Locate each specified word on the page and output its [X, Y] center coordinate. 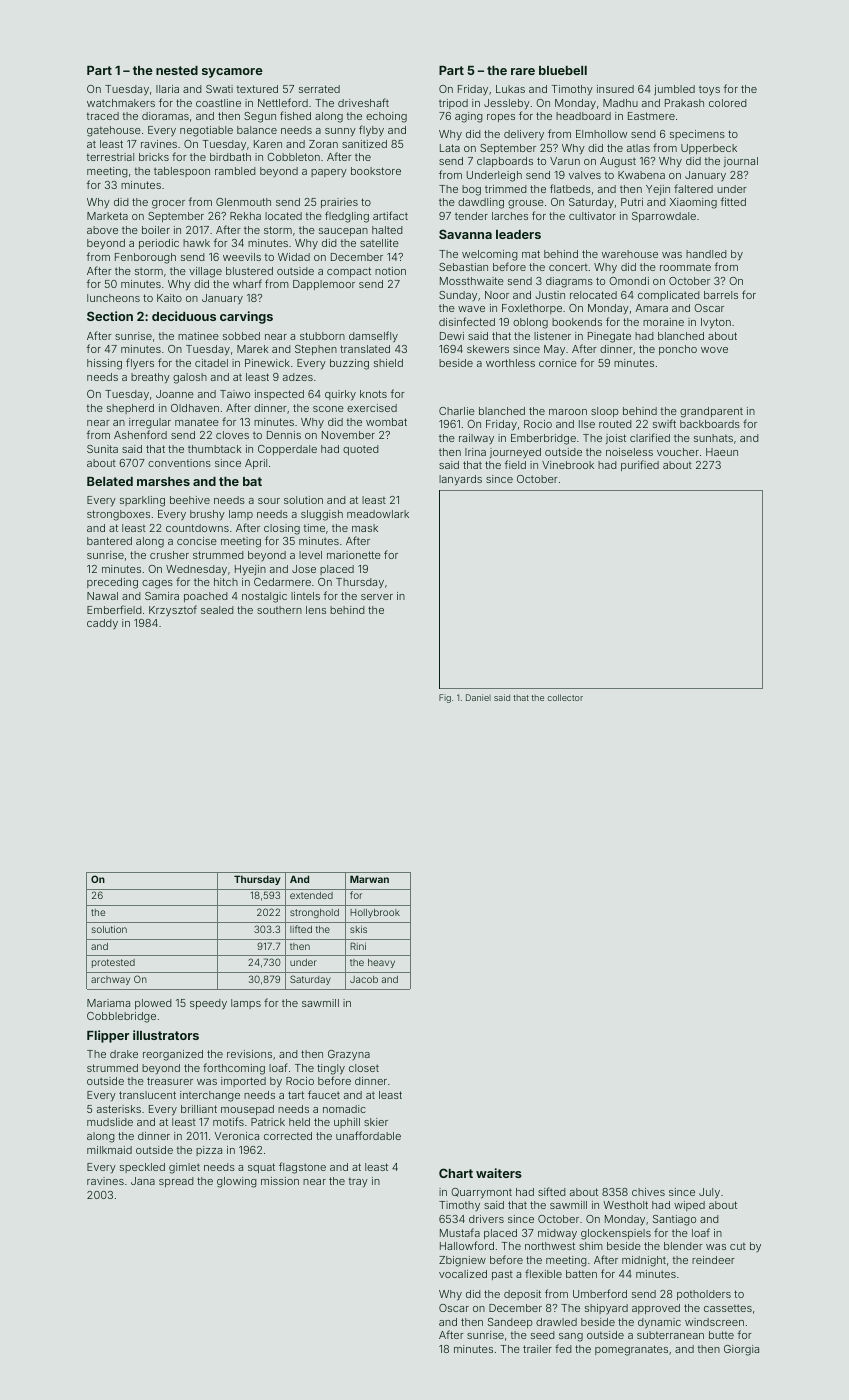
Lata [450, 148]
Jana [143, 1181]
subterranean [670, 1335]
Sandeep [510, 1323]
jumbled [674, 90]
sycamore [232, 73]
